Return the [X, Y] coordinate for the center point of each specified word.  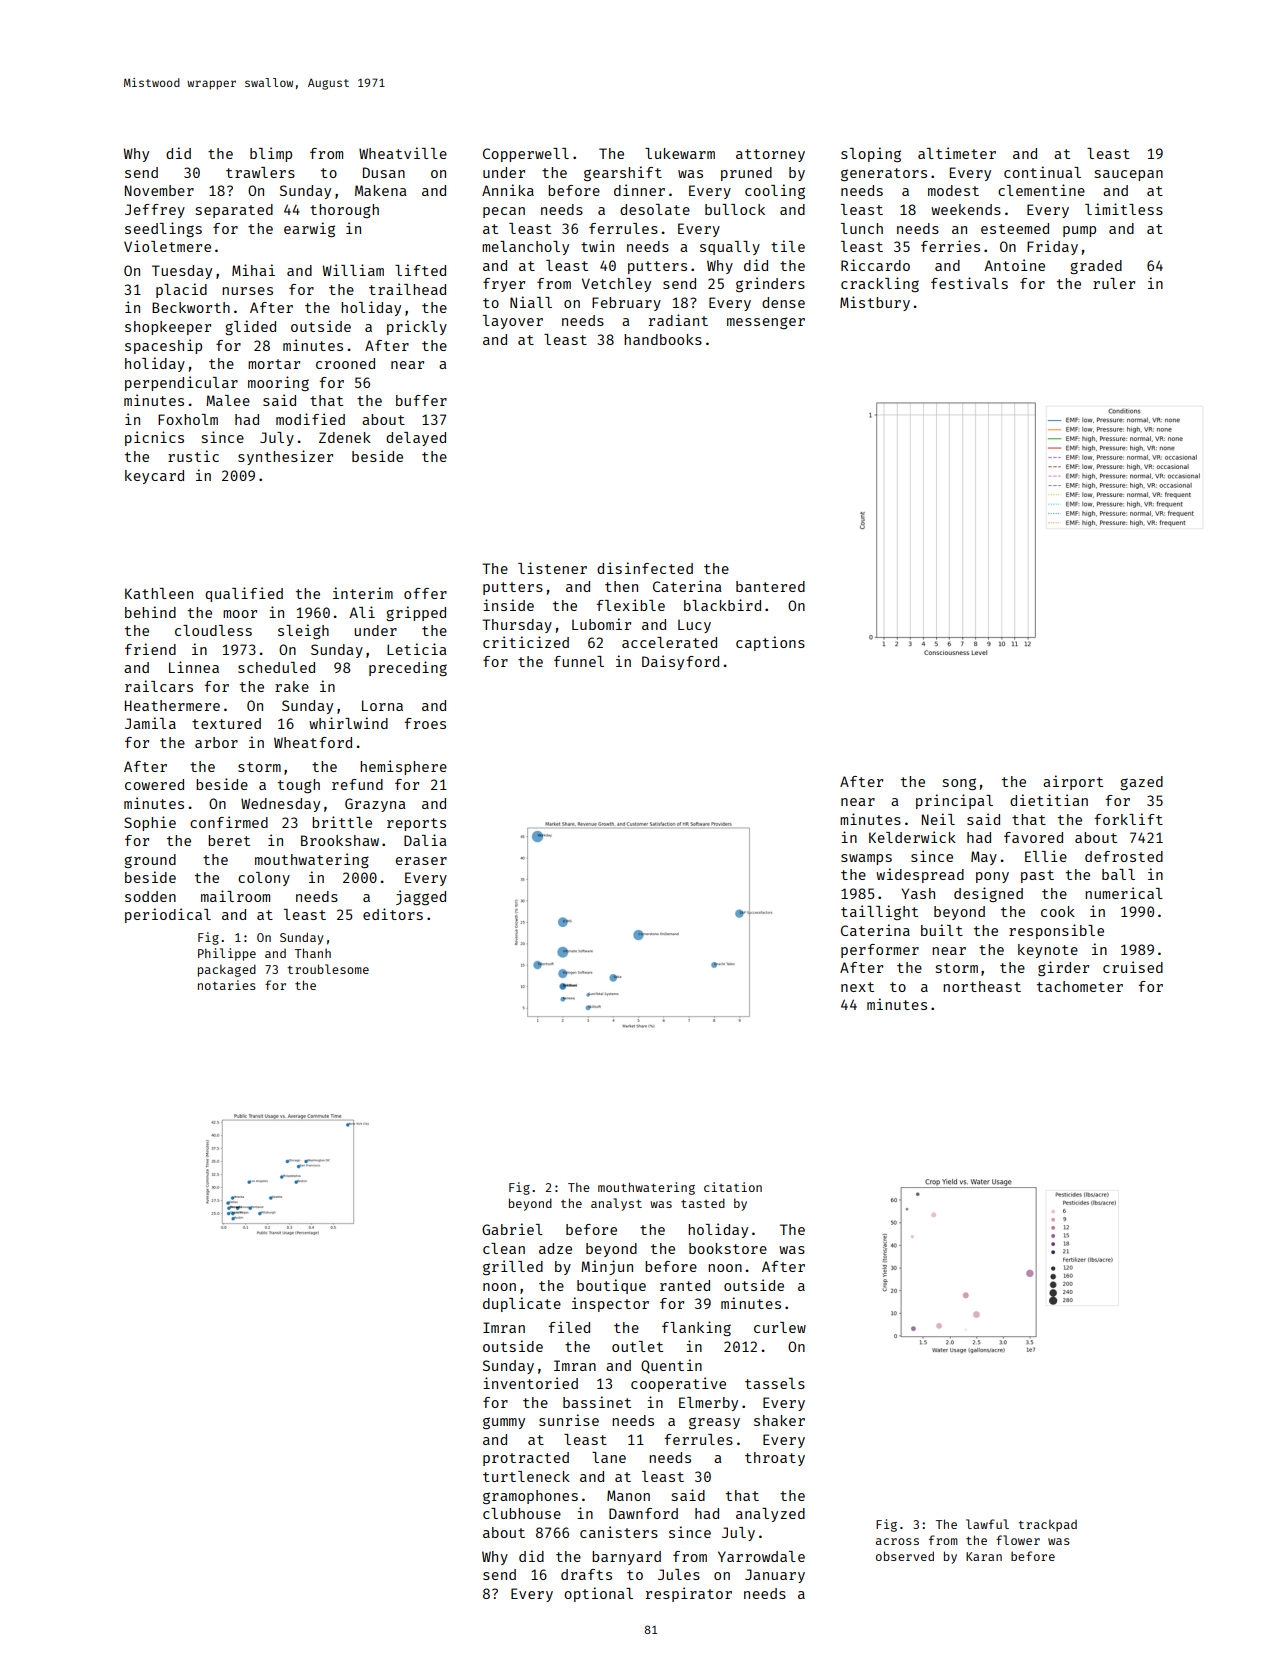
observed [905, 1556]
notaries [227, 985]
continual [1042, 172]
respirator [689, 1594]
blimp [271, 154]
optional [598, 1594]
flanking [696, 1328]
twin [597, 246]
